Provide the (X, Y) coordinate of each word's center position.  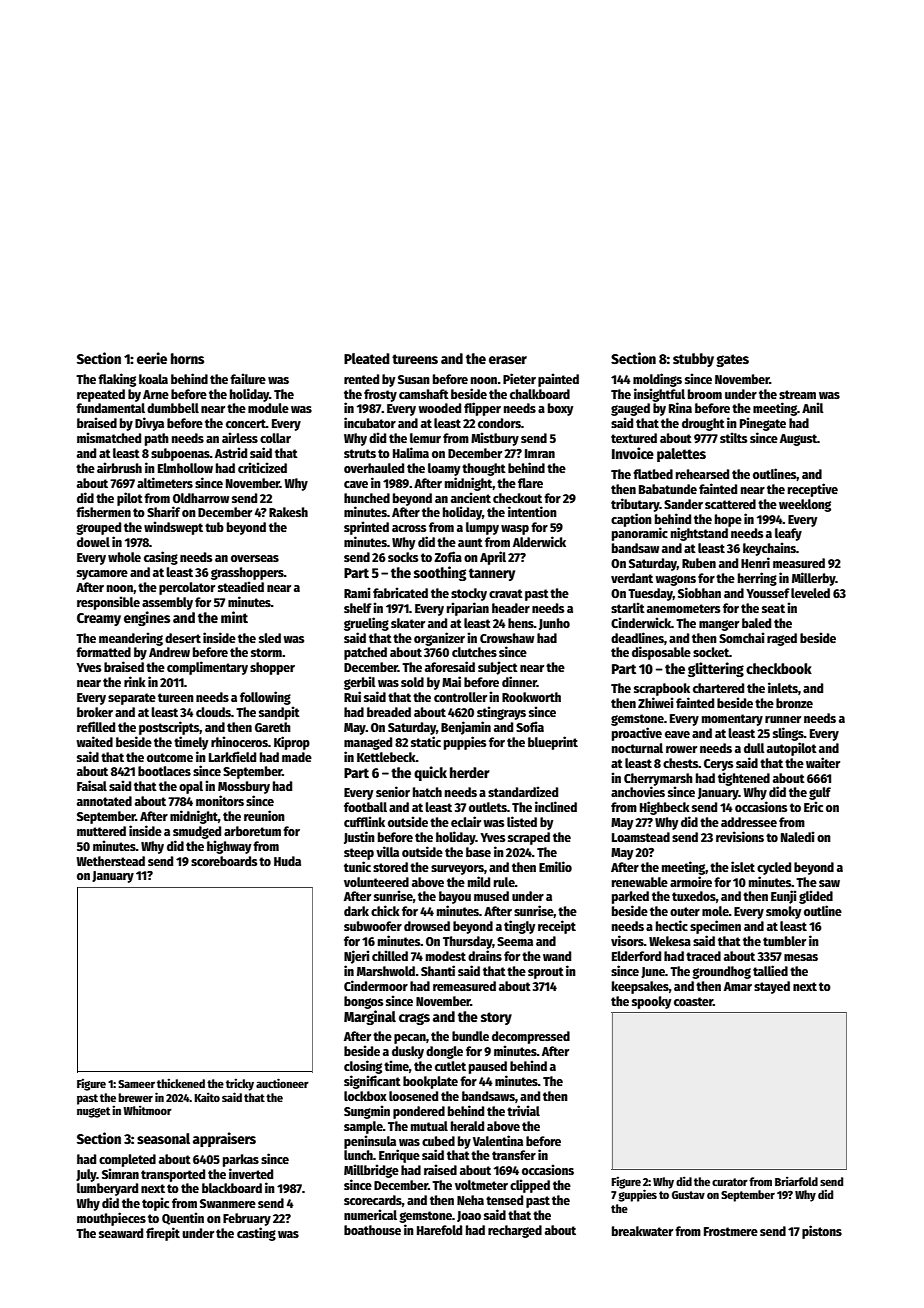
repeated (101, 395)
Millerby (814, 579)
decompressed (531, 1037)
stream (797, 394)
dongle (444, 1052)
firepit (163, 1234)
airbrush (119, 467)
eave (677, 734)
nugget (93, 1112)
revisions (740, 836)
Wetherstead (110, 861)
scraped (529, 838)
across (409, 528)
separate (132, 699)
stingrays (501, 713)
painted (558, 380)
